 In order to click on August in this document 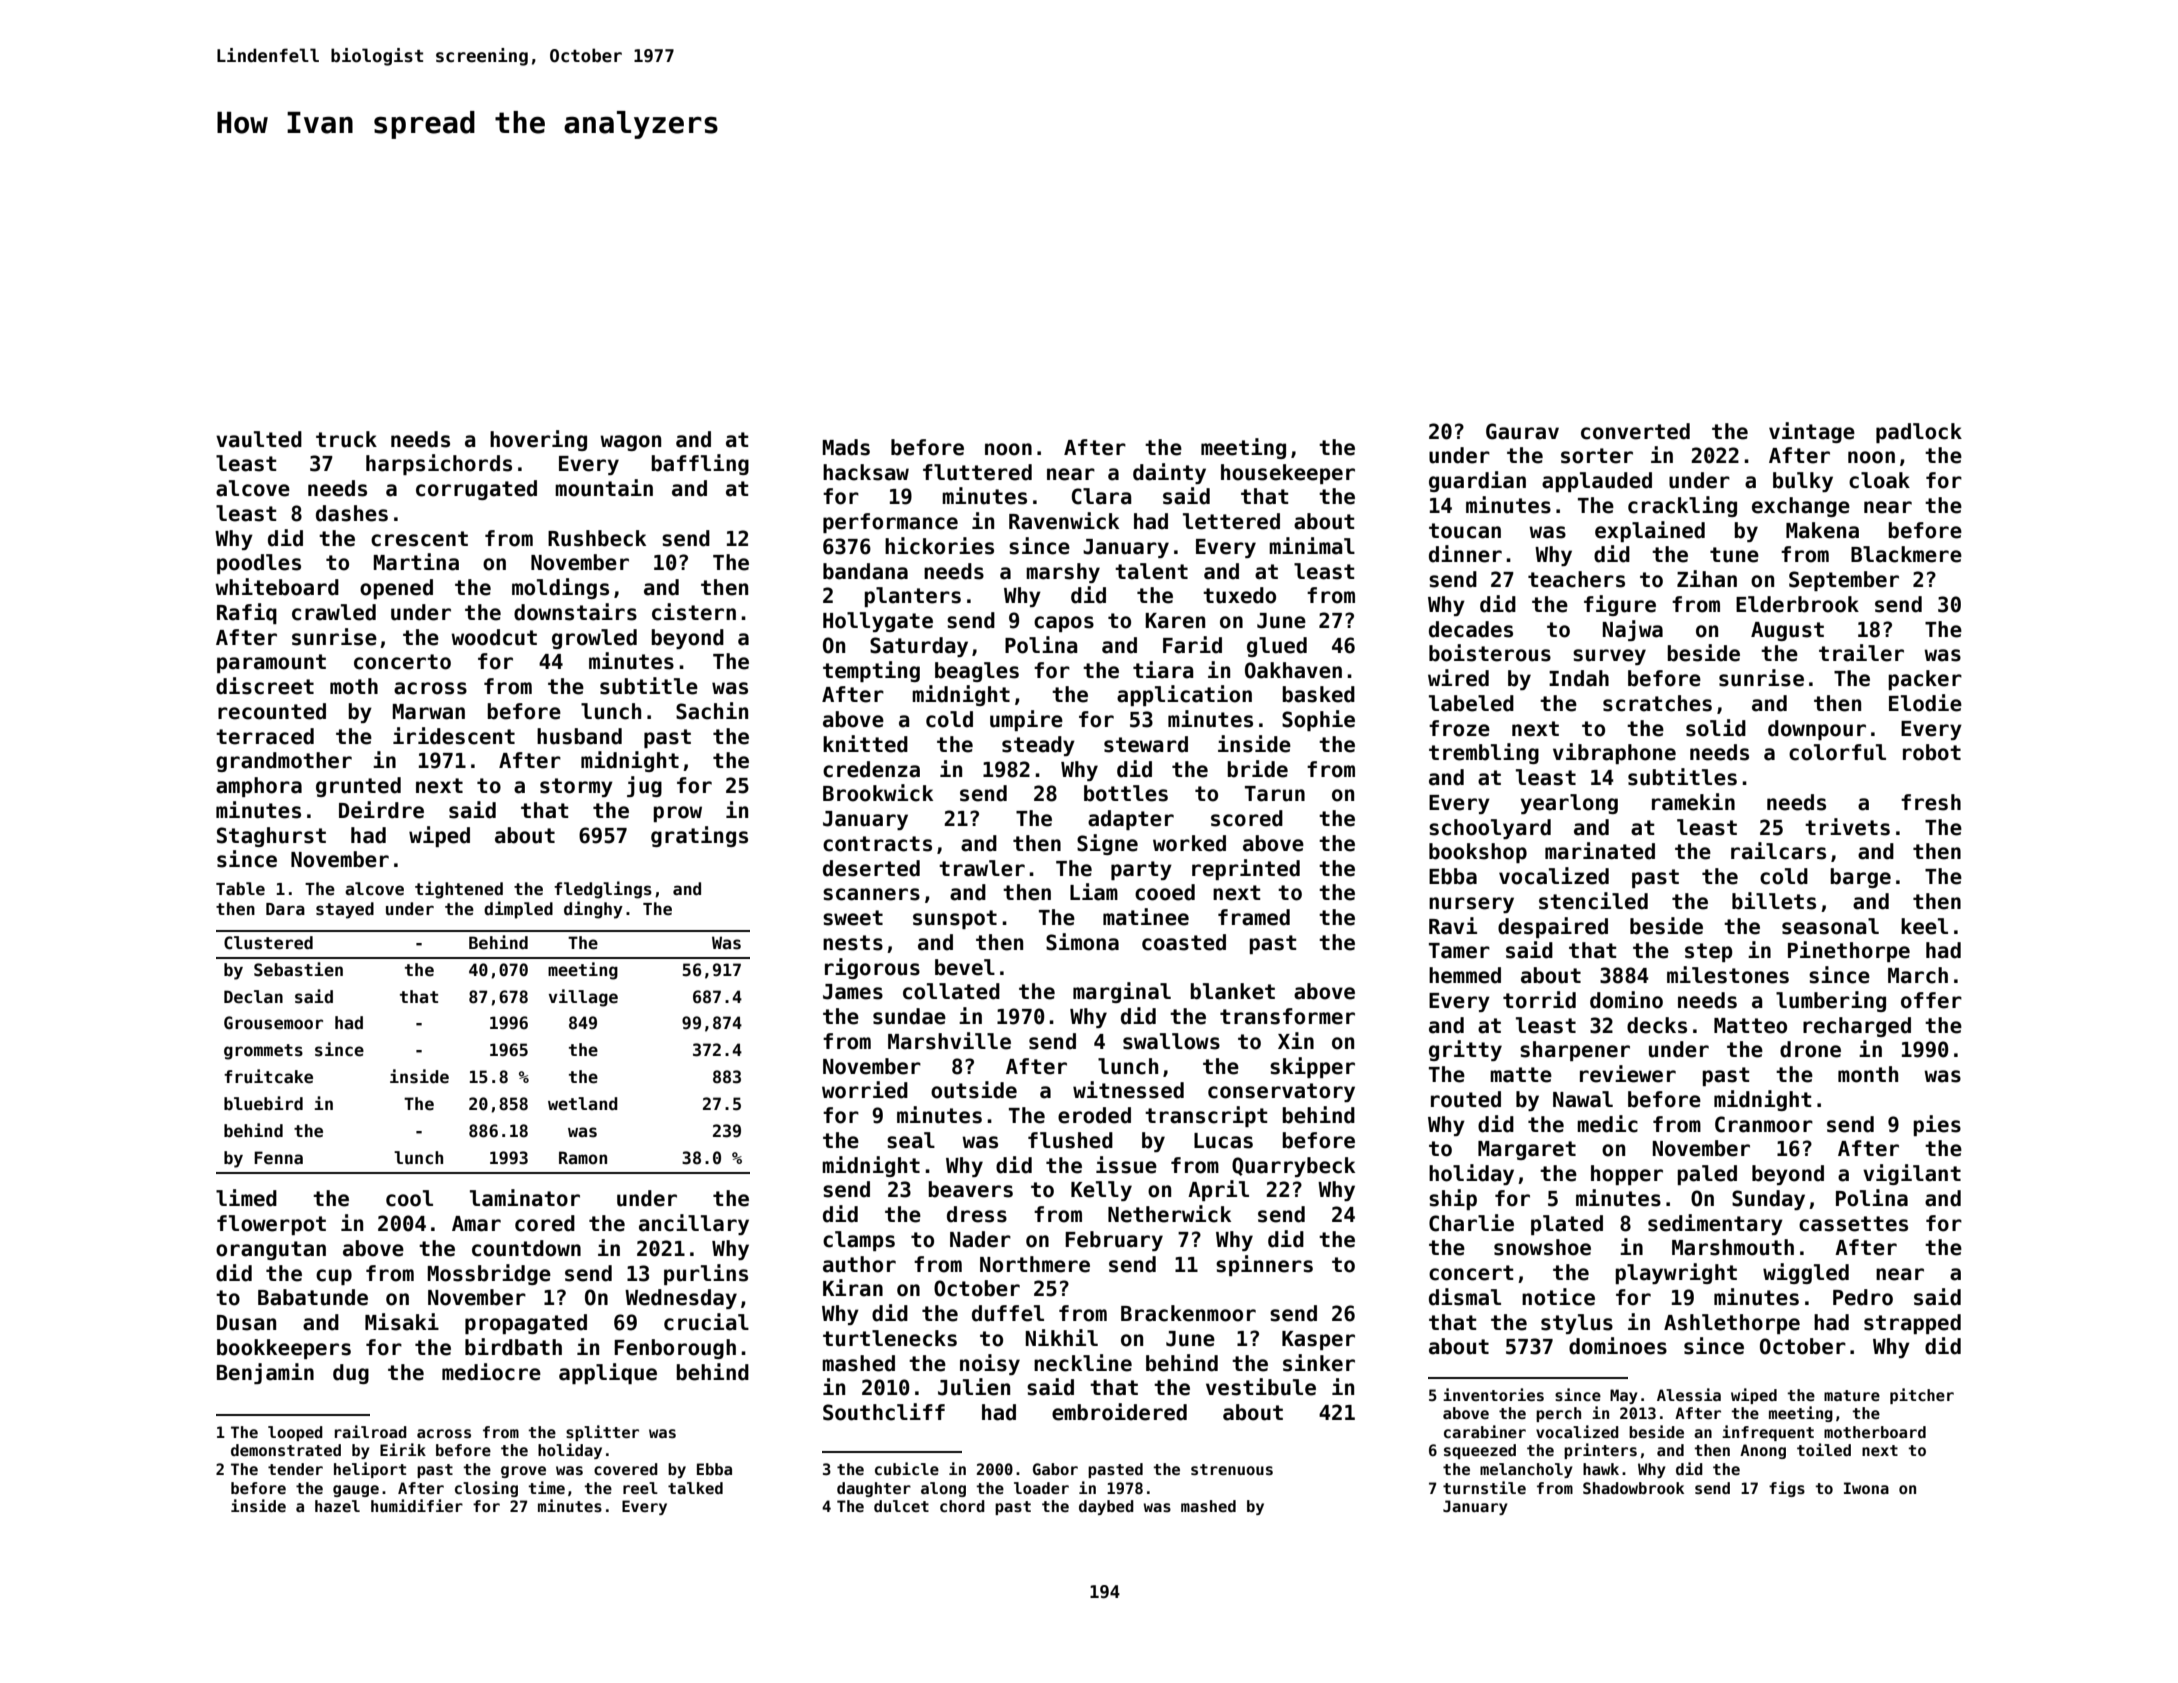, I will do `click(1787, 631)`.
